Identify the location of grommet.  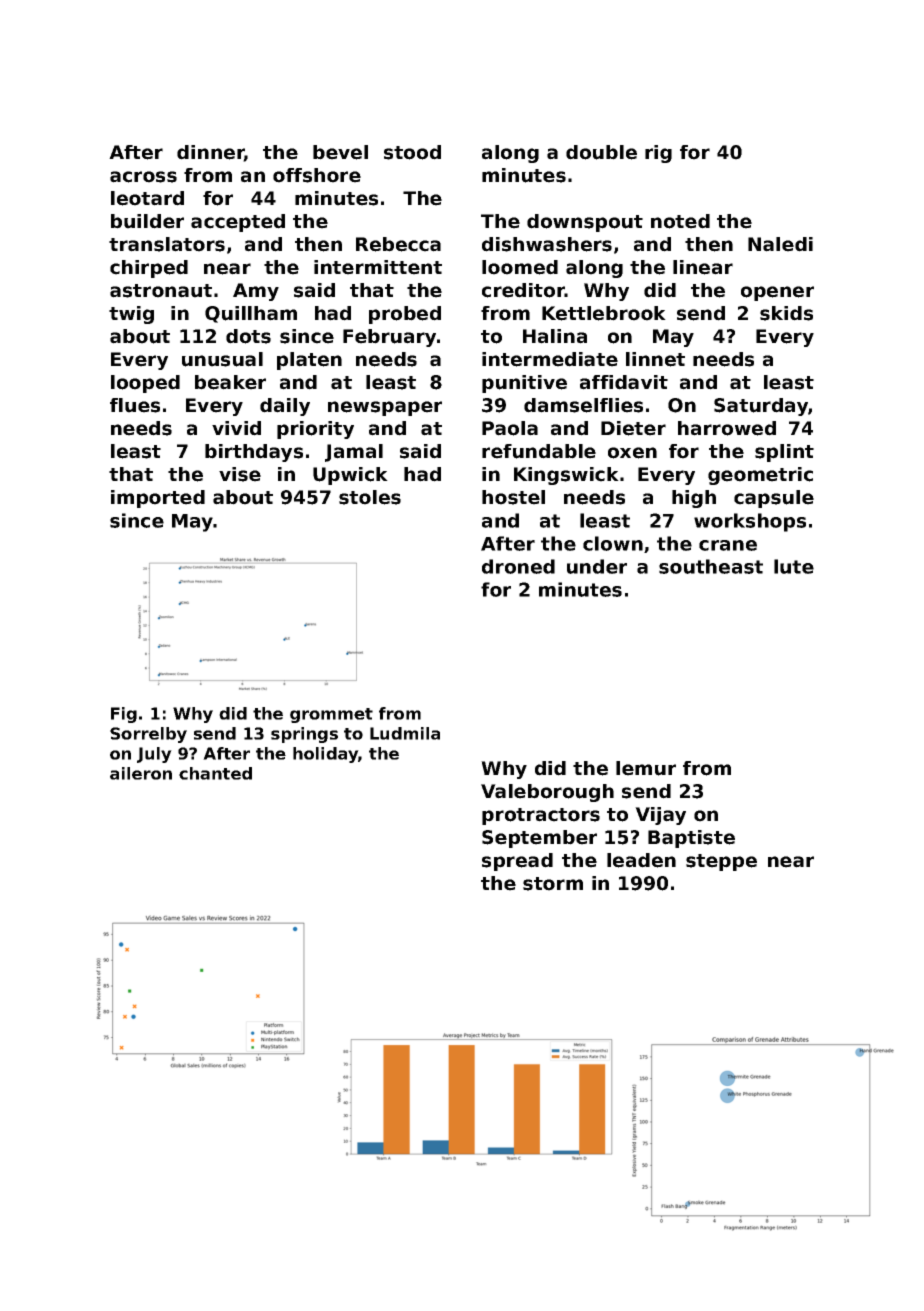
(331, 715).
